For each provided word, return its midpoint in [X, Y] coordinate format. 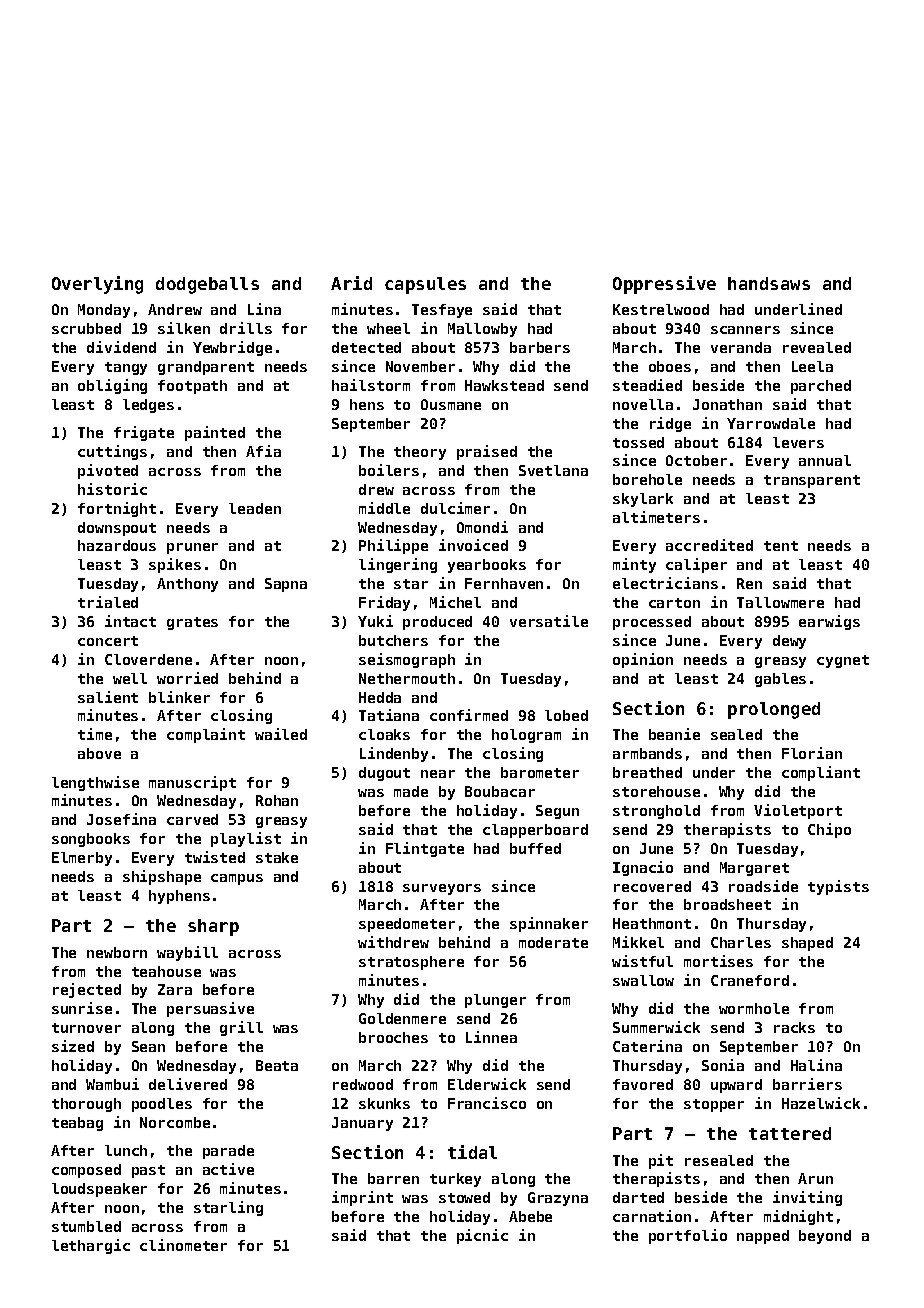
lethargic [91, 1246]
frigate [144, 433]
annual [825, 460]
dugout [384, 774]
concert [108, 641]
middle [384, 508]
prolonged [774, 710]
